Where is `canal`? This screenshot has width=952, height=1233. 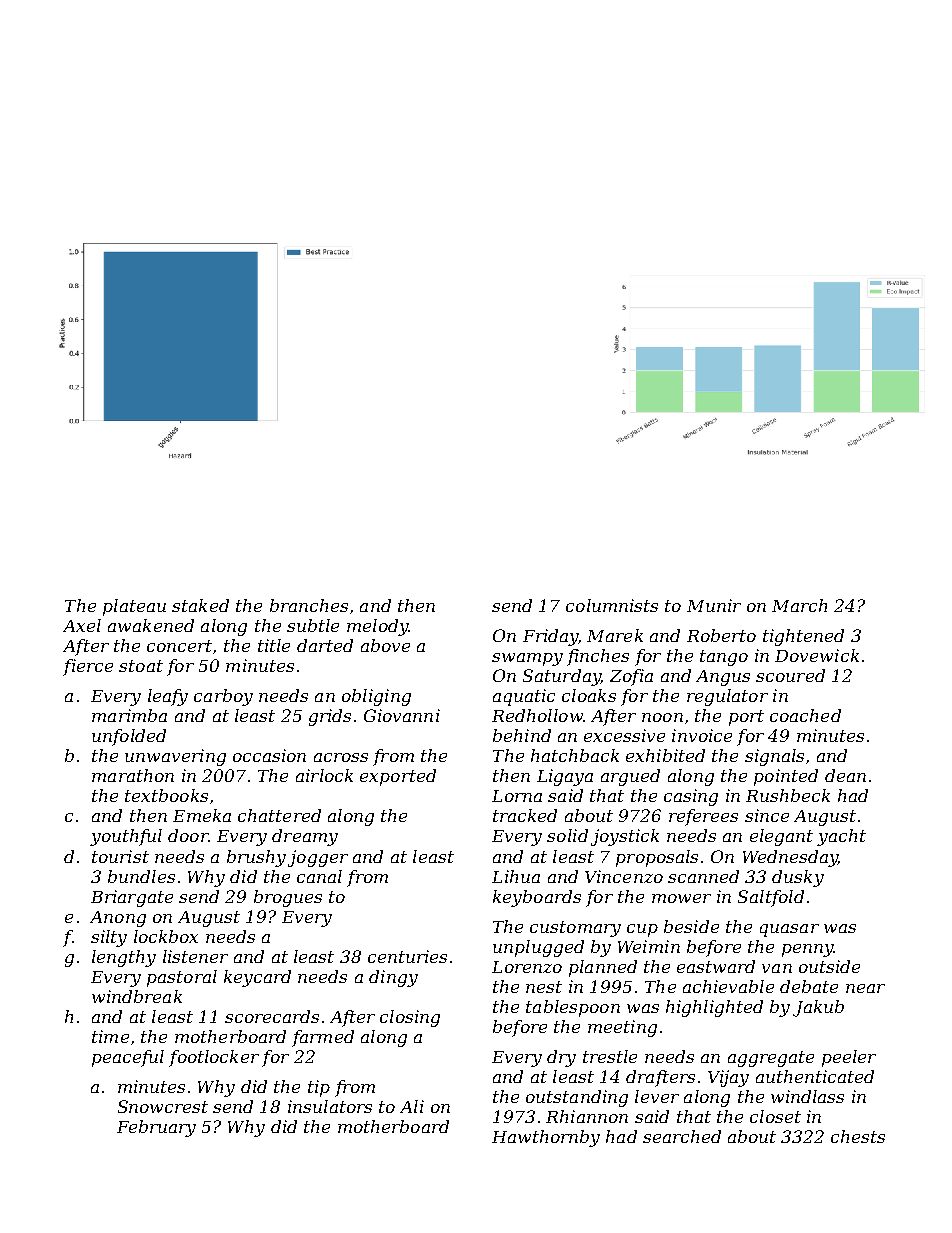 canal is located at coordinates (319, 876).
